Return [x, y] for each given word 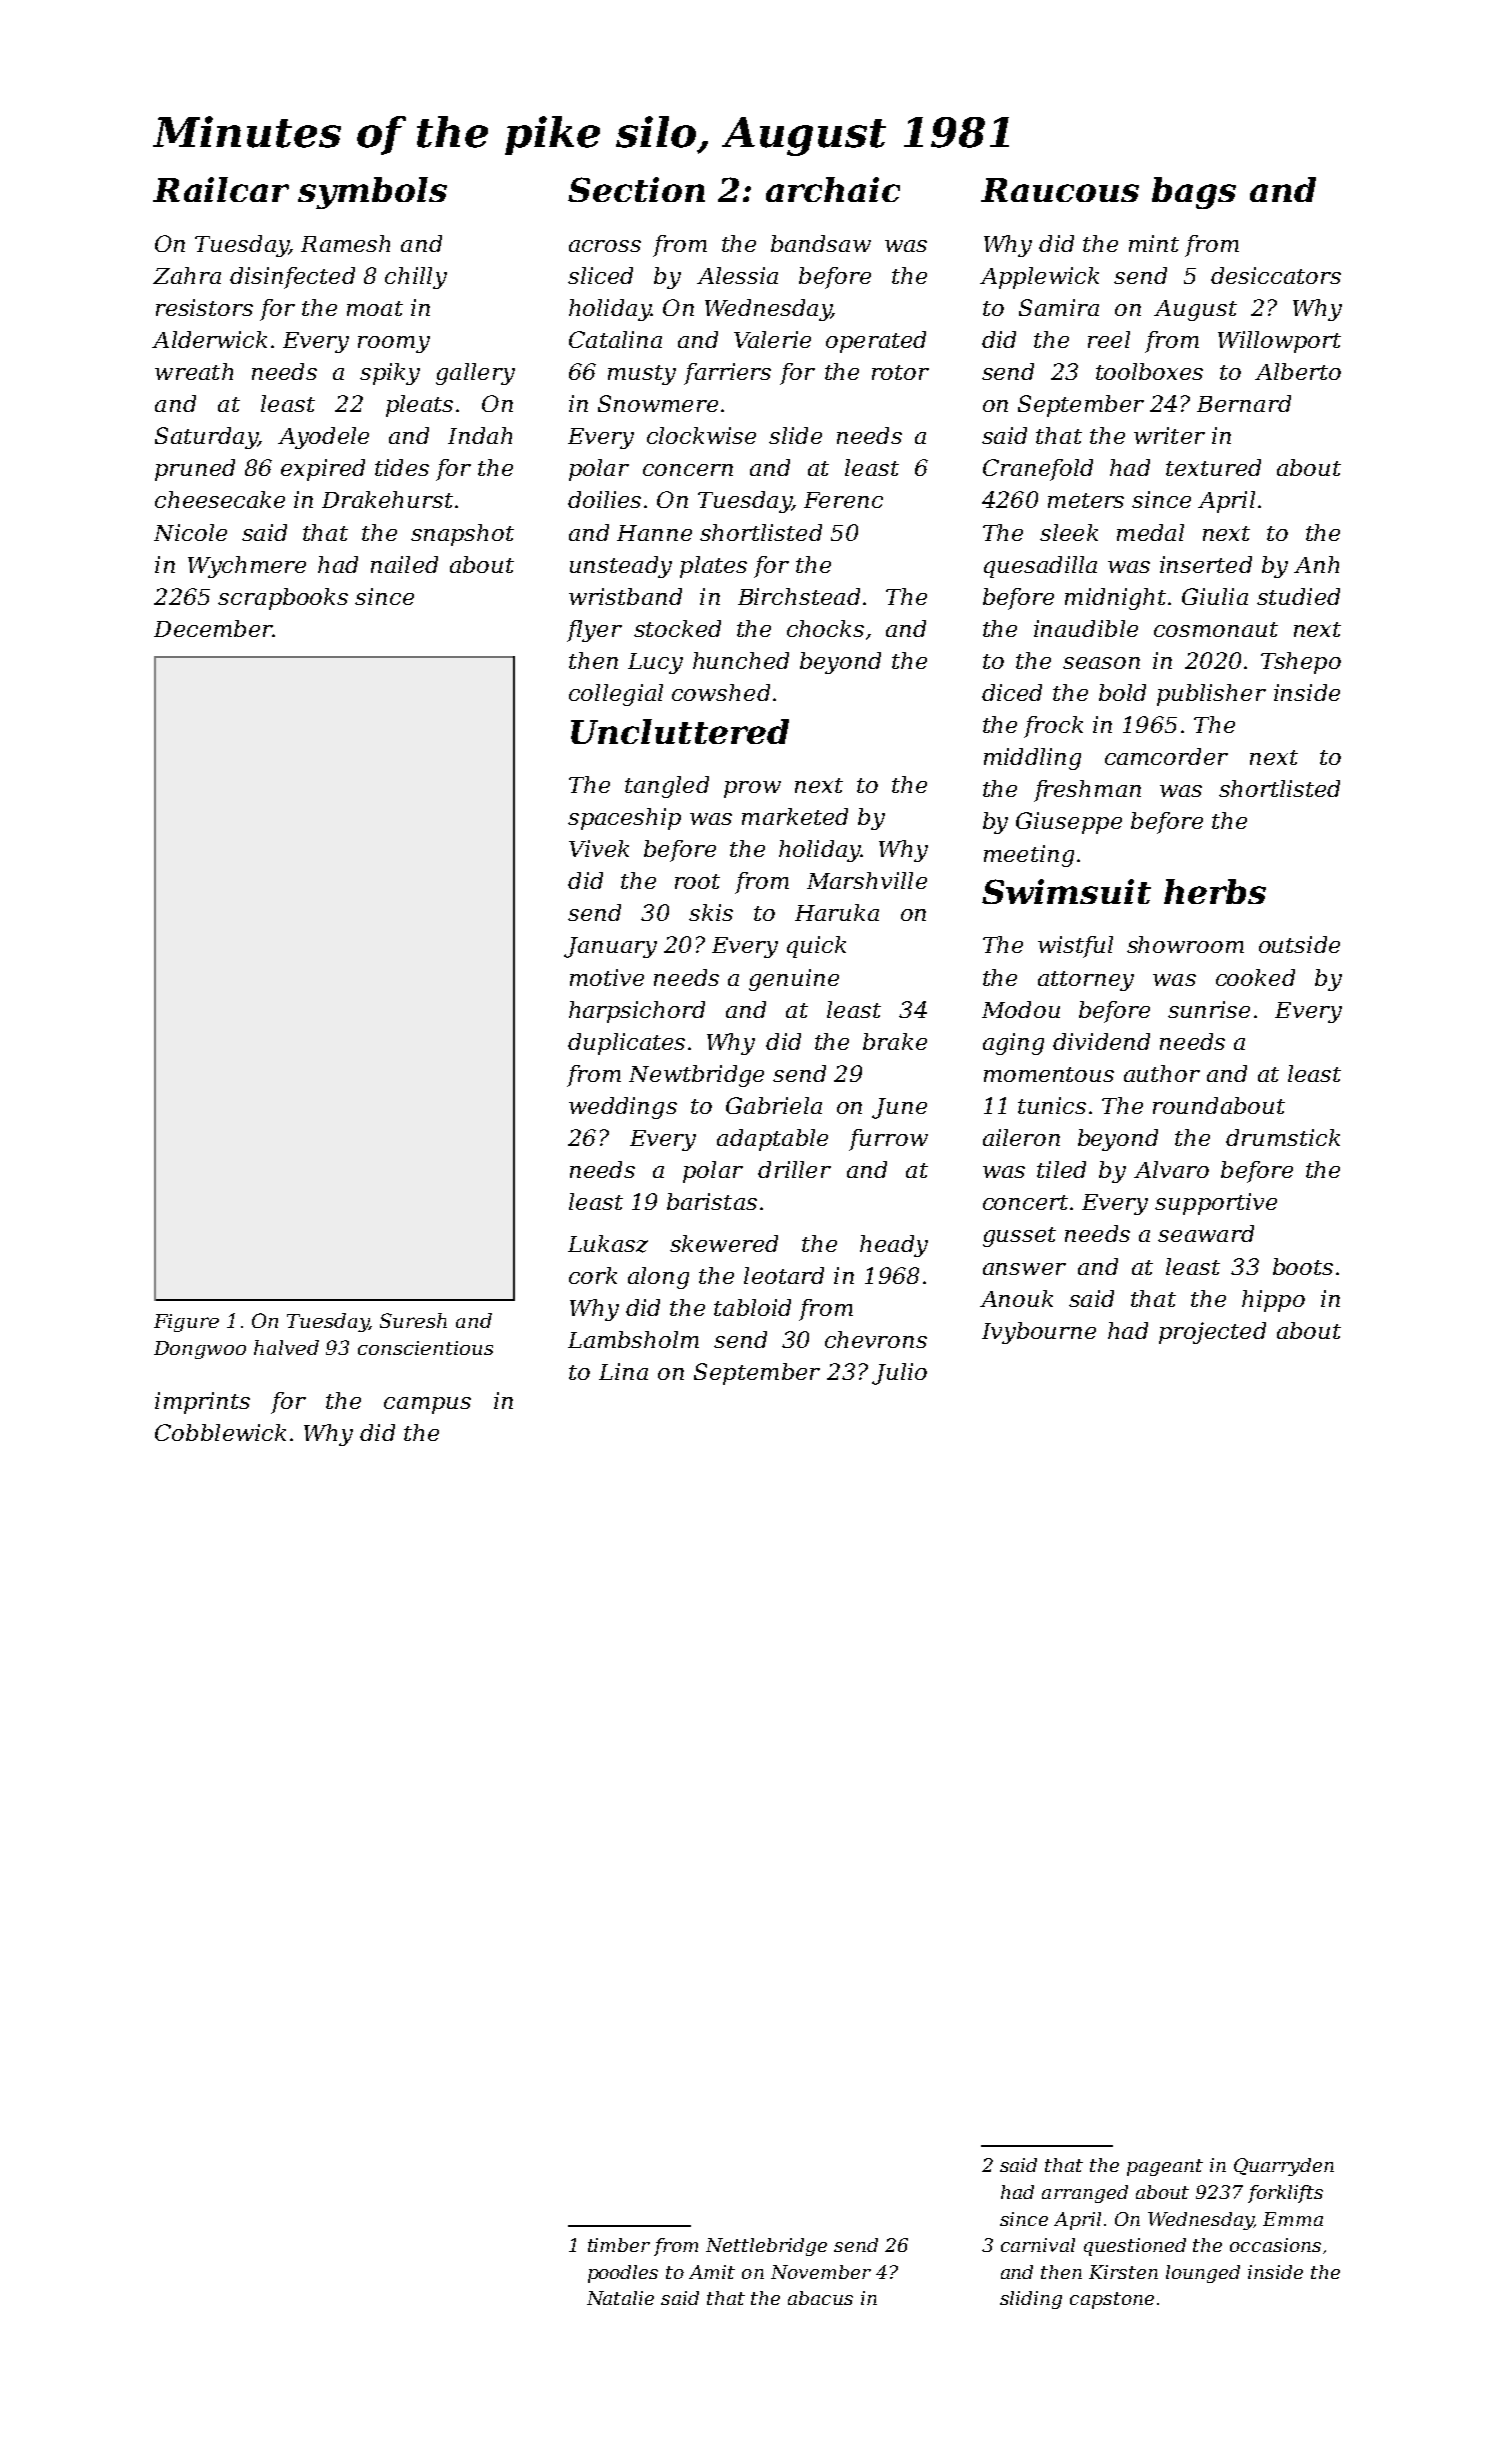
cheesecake [220, 499]
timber [619, 2245]
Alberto [1298, 371]
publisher [1211, 695]
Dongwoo [200, 1350]
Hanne [654, 533]
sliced [600, 275]
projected [1212, 1333]
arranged [1085, 2194]
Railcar [221, 189]
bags [1194, 193]
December [213, 628]
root [697, 881]
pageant [1165, 2167]
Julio [899, 1374]
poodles [623, 2274]
